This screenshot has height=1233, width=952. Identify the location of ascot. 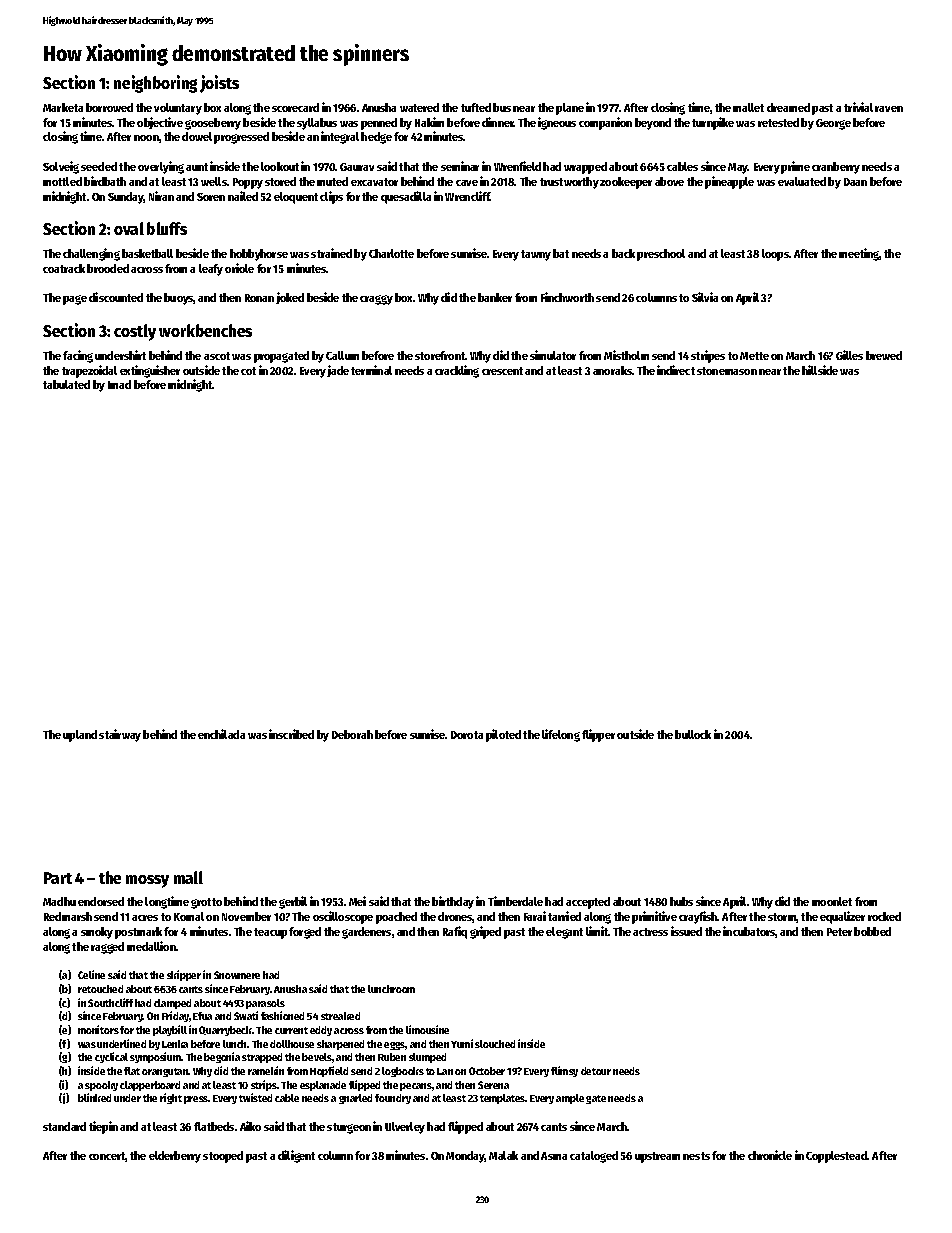
(217, 356).
